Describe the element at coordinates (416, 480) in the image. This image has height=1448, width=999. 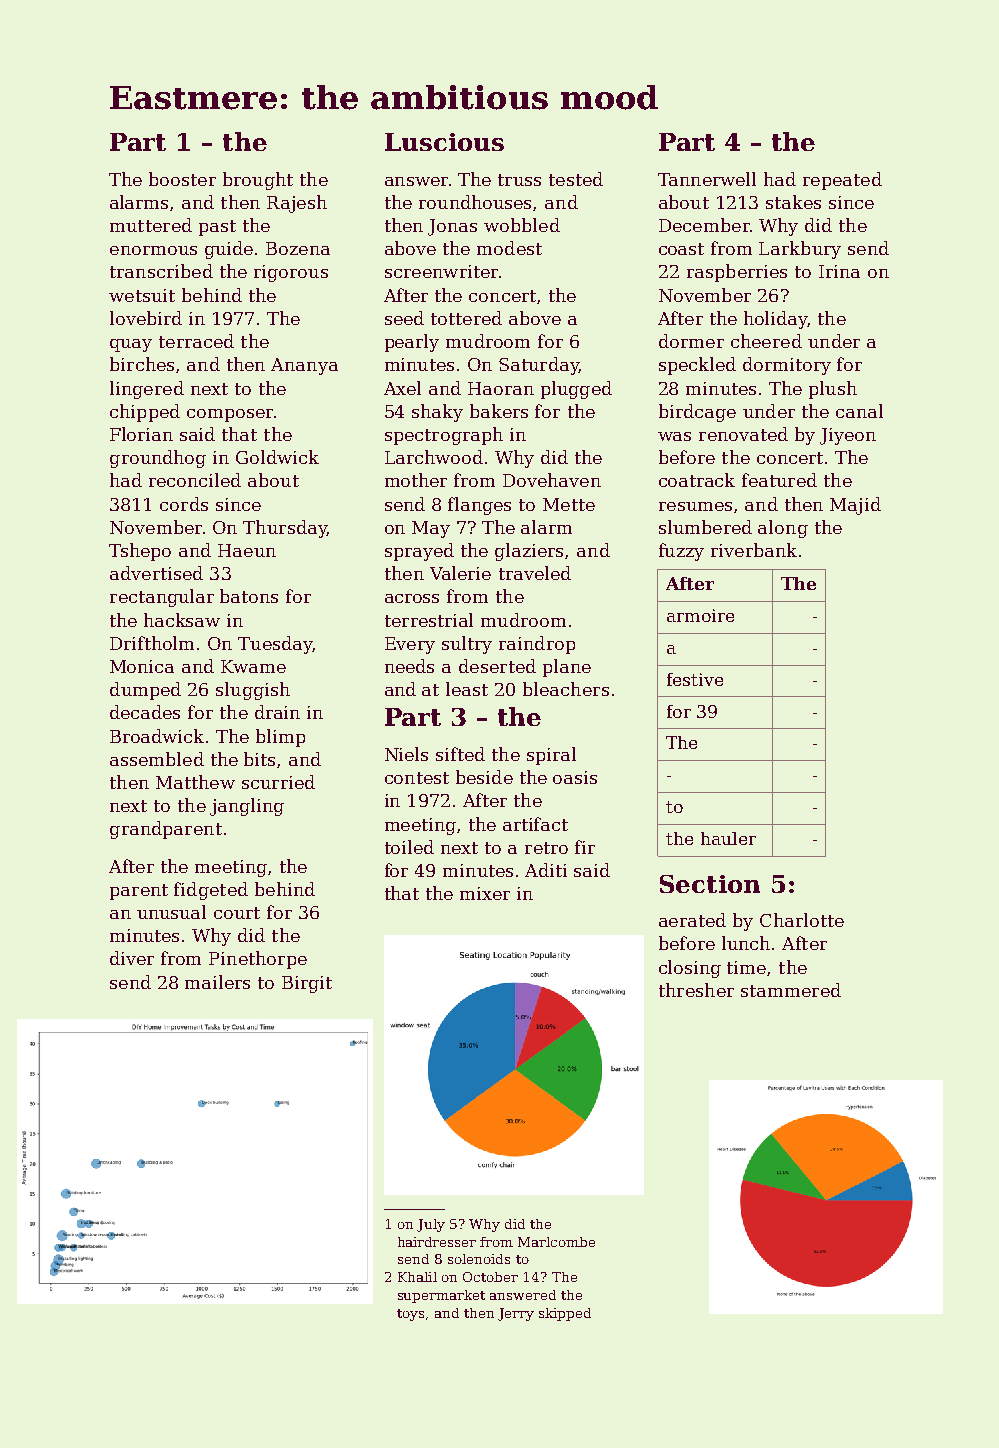
I see `mother` at that location.
